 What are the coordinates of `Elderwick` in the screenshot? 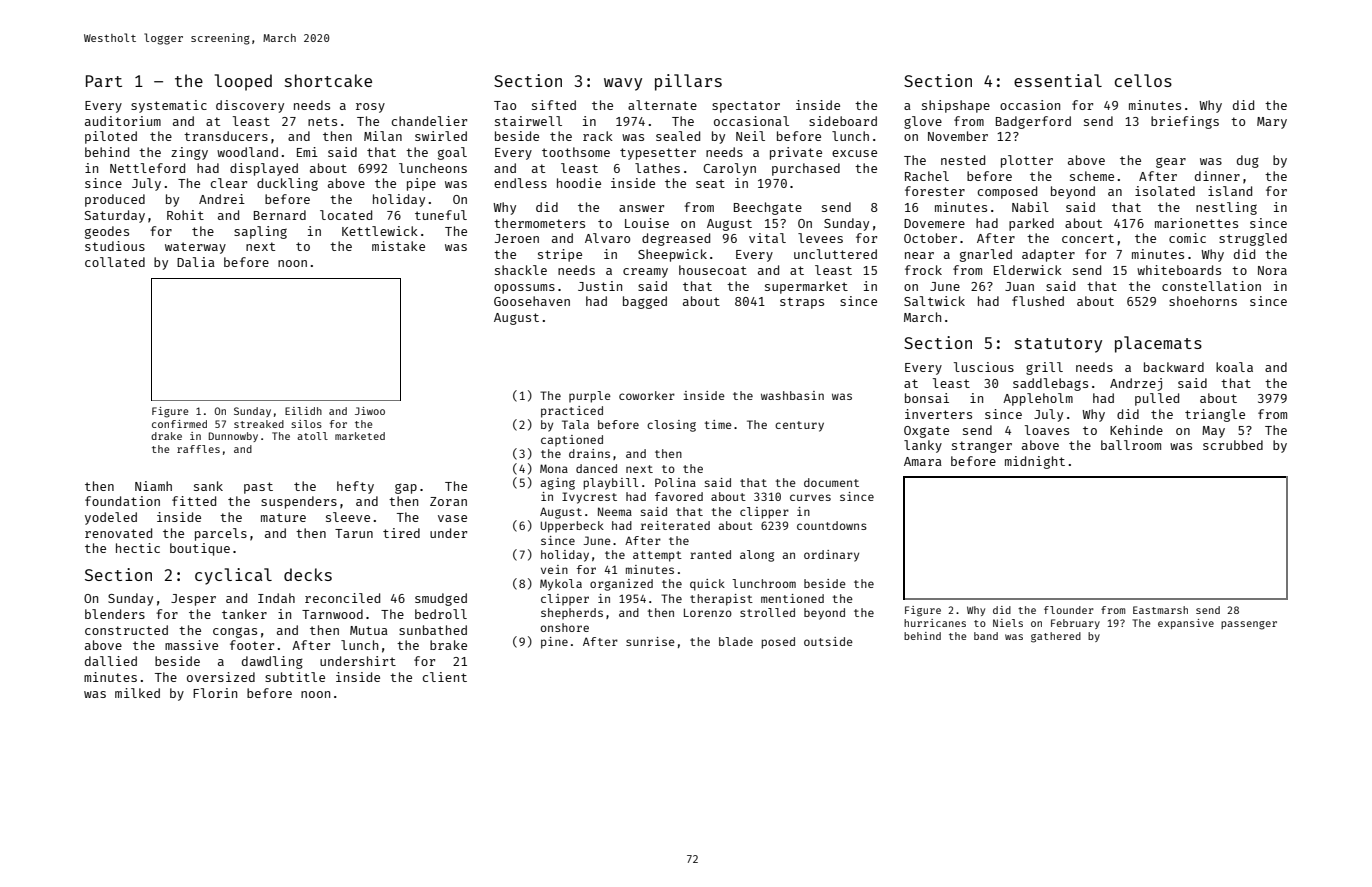 It's located at (1028, 270).
